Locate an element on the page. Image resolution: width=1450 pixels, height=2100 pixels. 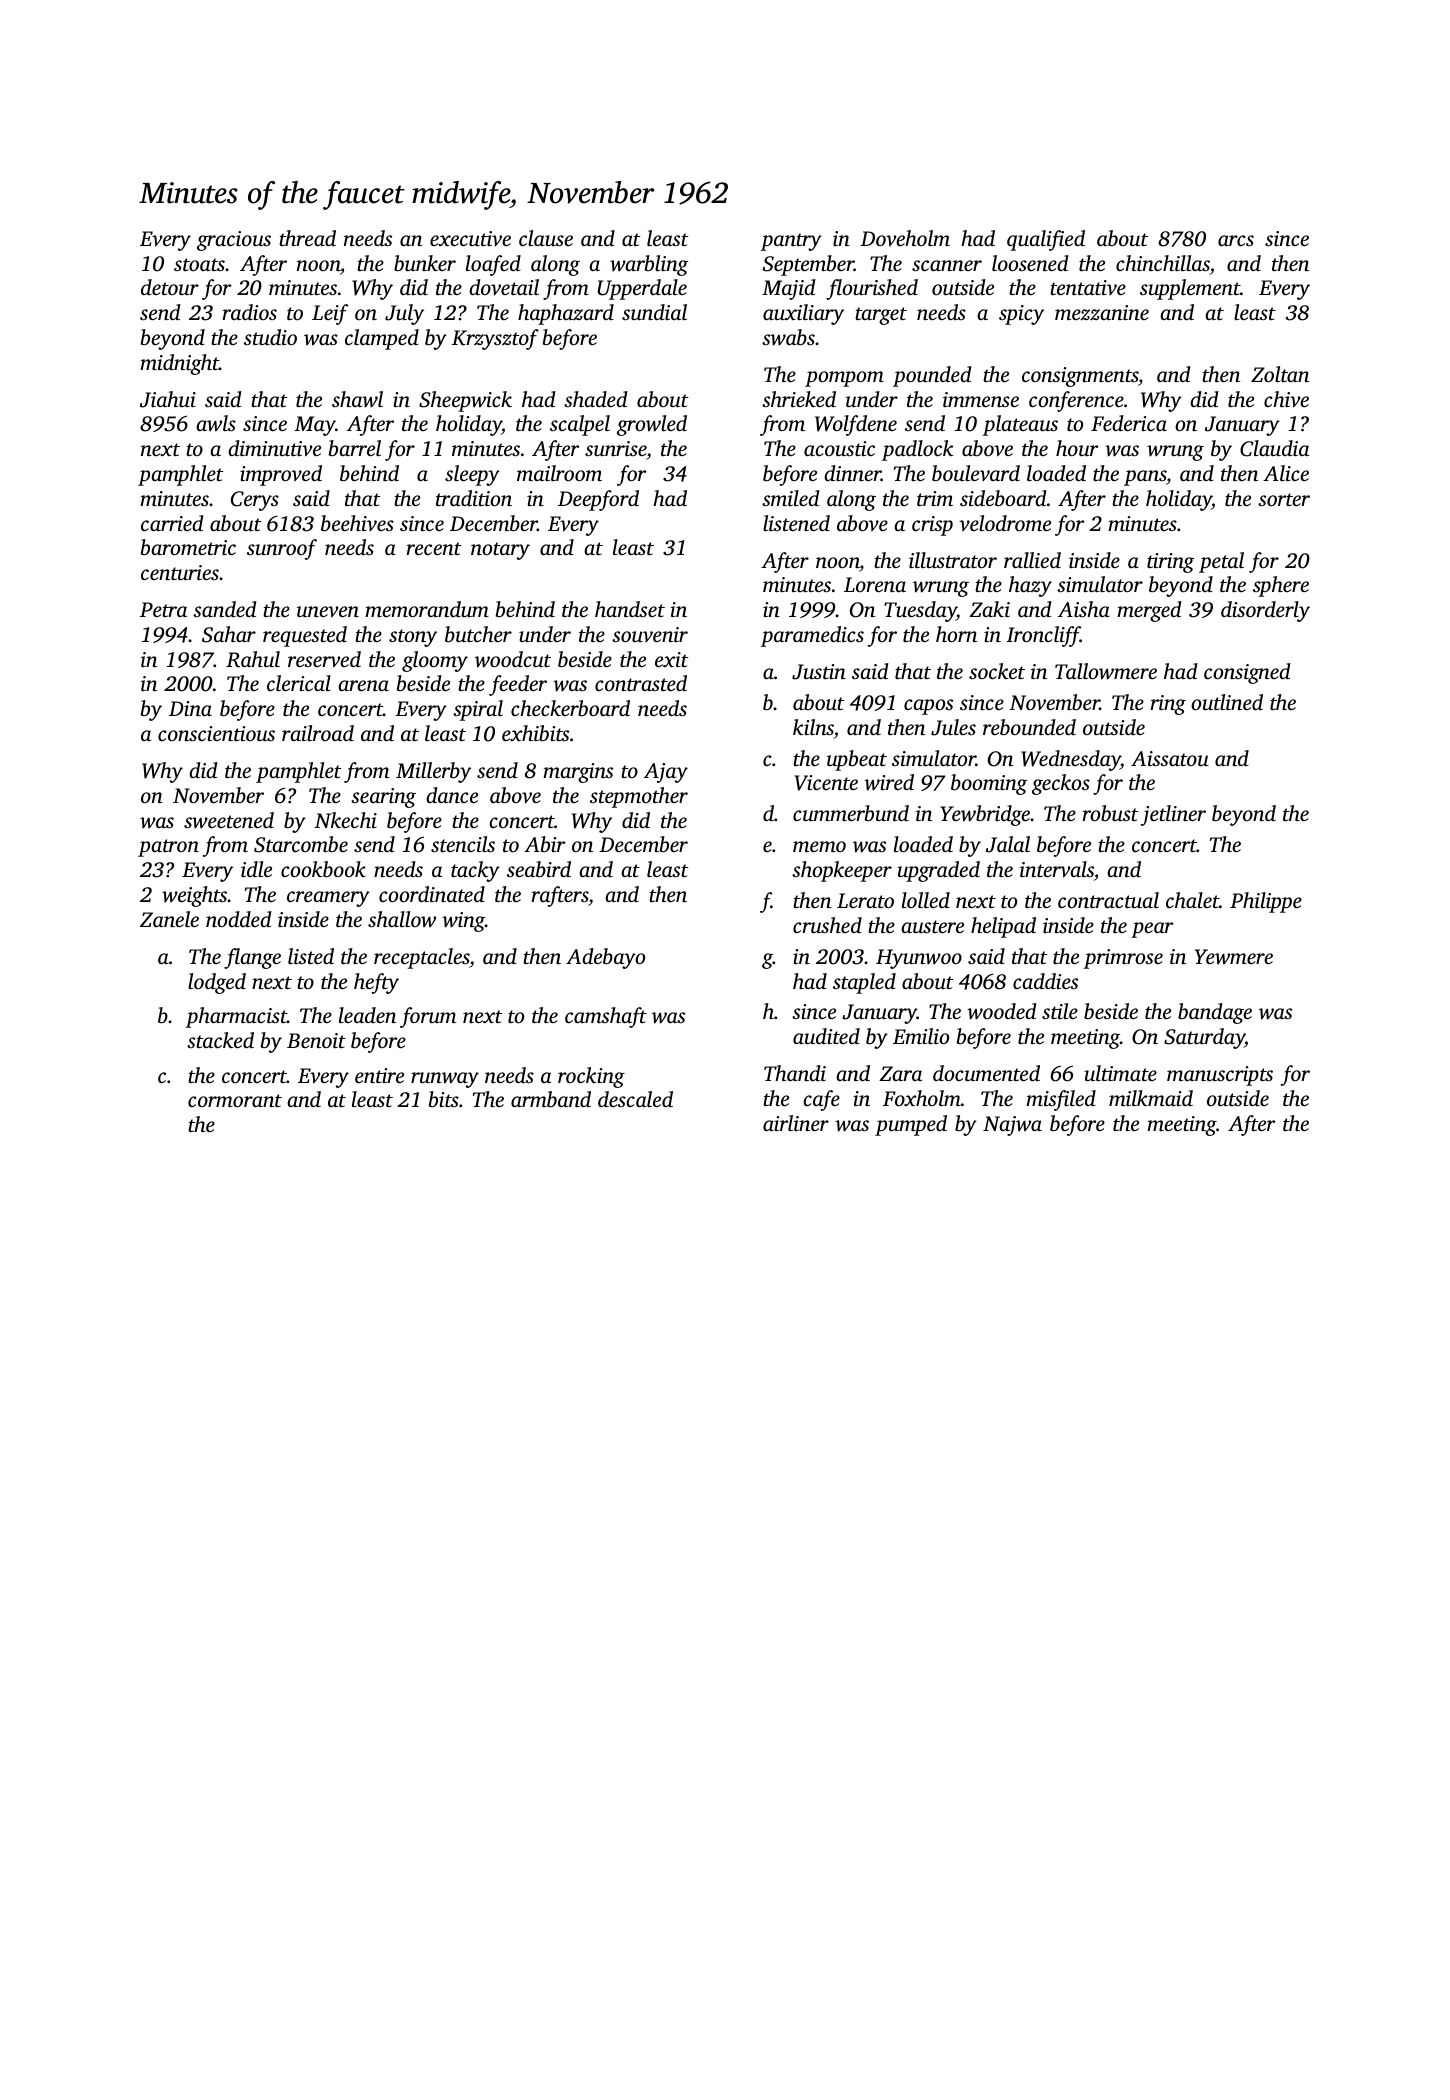
cummerbund is located at coordinates (851, 813).
